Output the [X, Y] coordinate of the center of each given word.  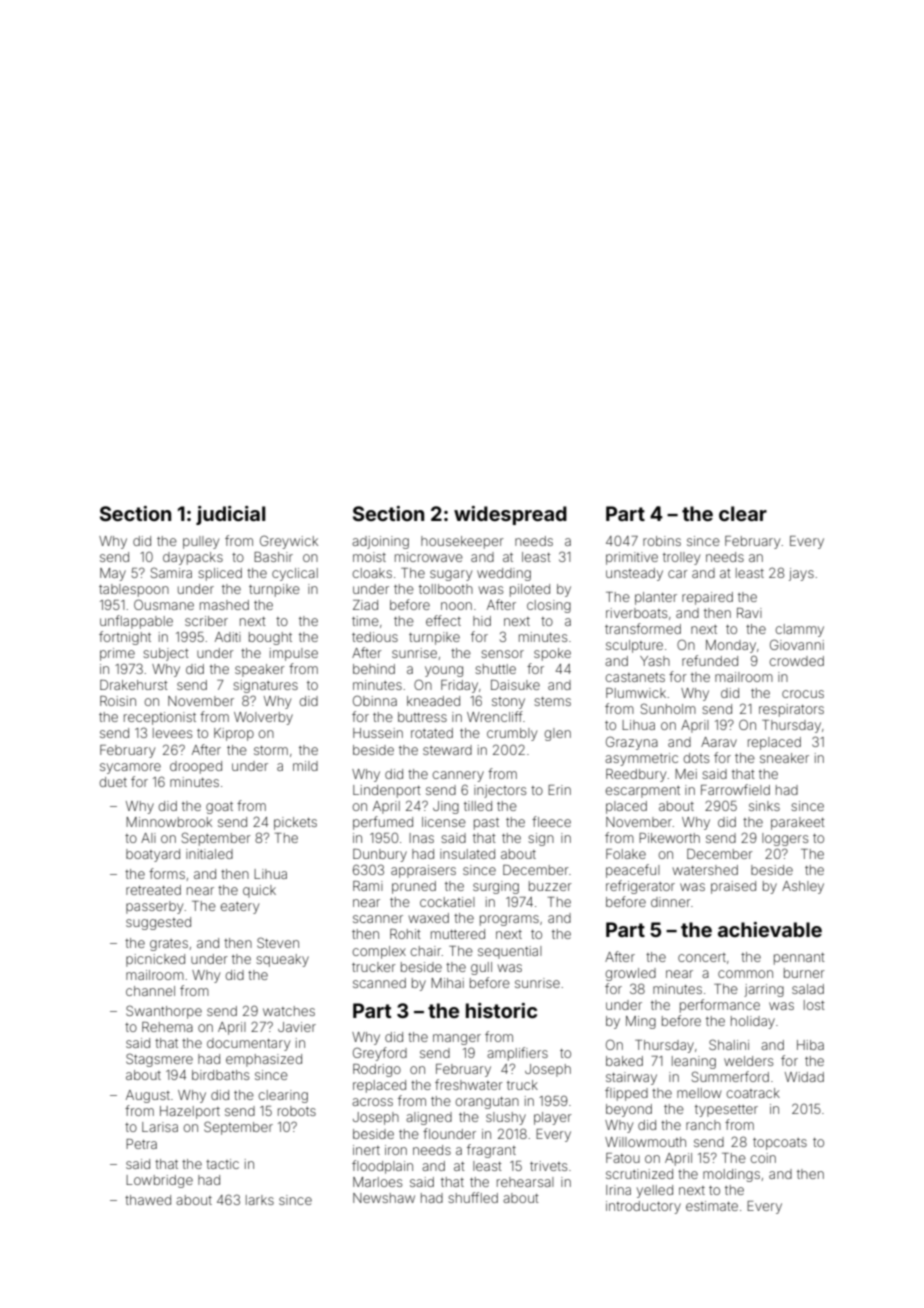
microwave [429, 557]
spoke [552, 654]
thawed [148, 1200]
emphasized [264, 1060]
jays [801, 574]
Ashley [803, 887]
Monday [731, 646]
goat [219, 808]
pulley [201, 542]
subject [166, 654]
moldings [731, 1175]
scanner [378, 919]
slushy [506, 1118]
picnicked [155, 960]
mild [305, 766]
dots [696, 758]
